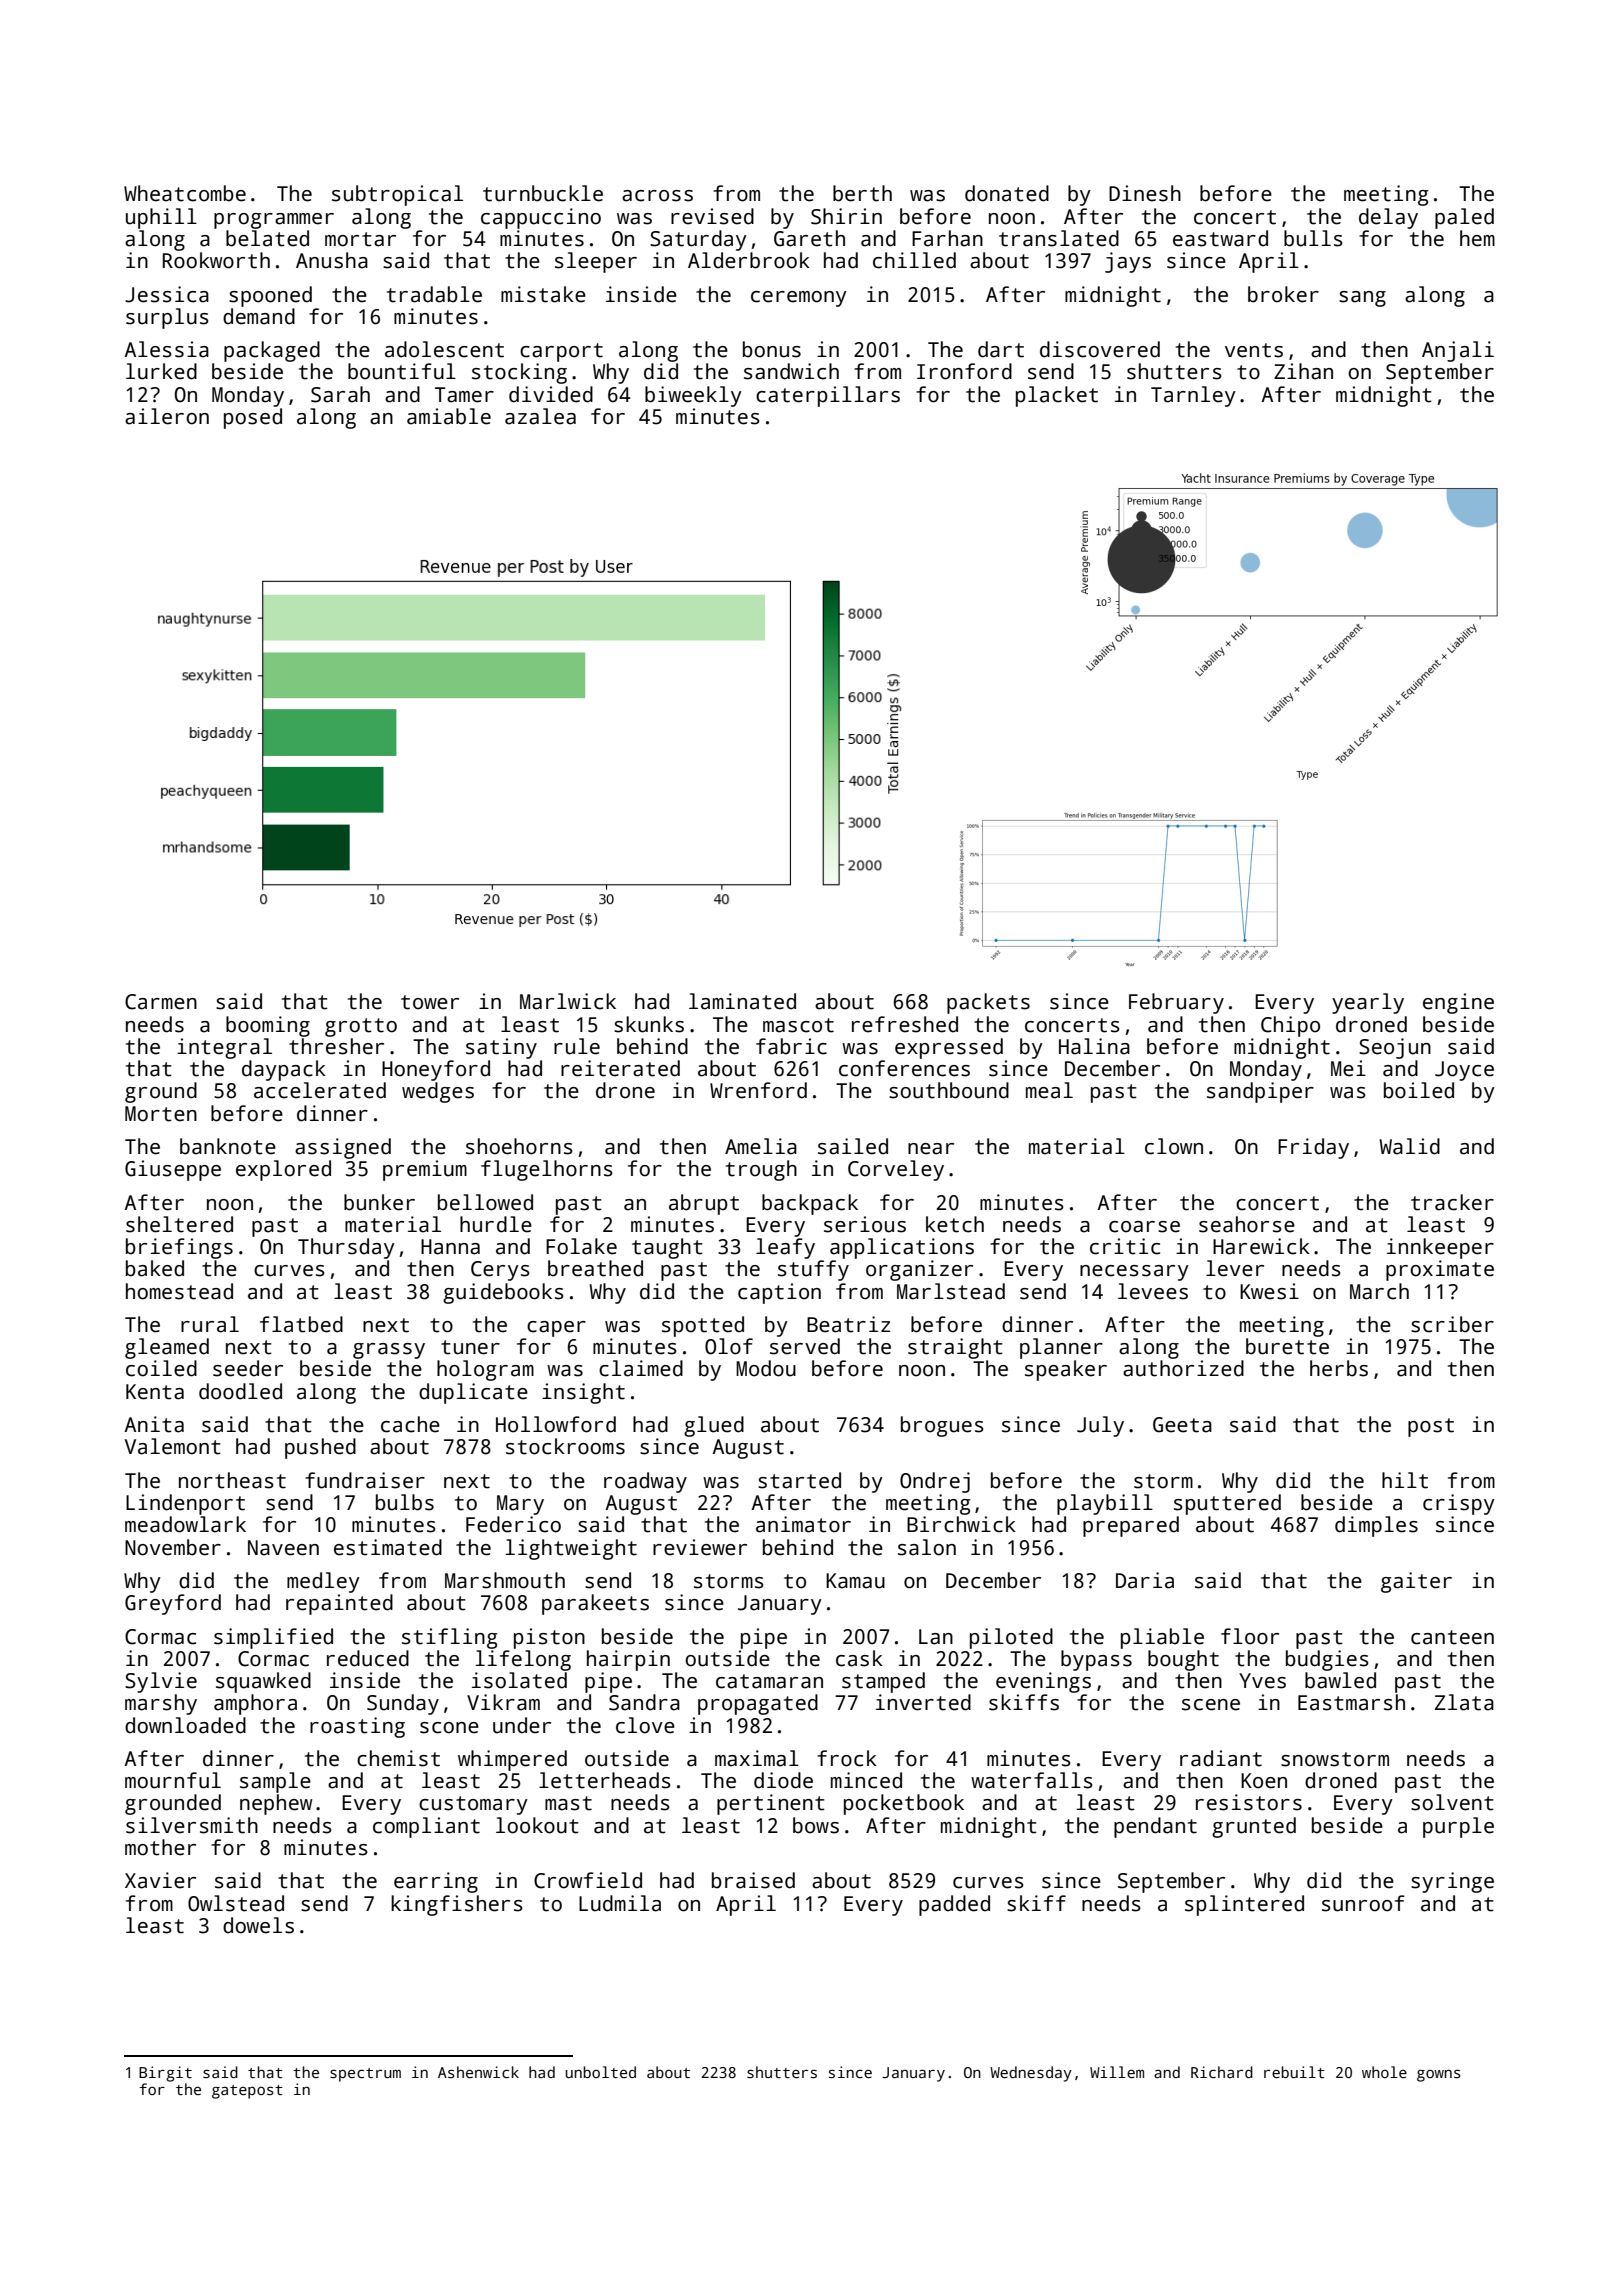 Image resolution: width=1620 pixels, height=2292 pixels. Describe the element at coordinates (1376, 1526) in the screenshot. I see `dimples` at that location.
